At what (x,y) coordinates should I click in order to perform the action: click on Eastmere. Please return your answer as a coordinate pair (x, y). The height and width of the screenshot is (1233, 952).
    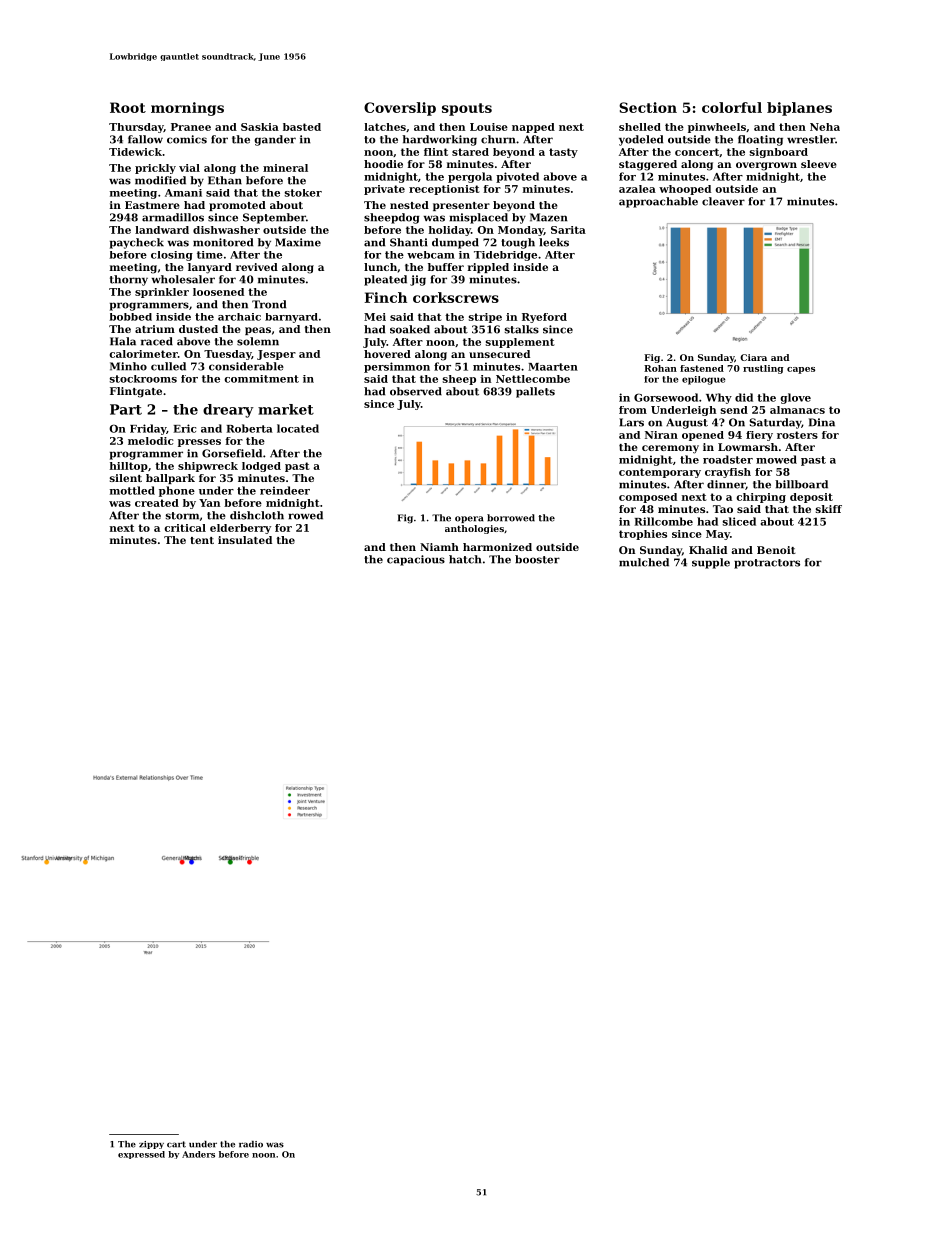
    Looking at the image, I should click on (152, 205).
